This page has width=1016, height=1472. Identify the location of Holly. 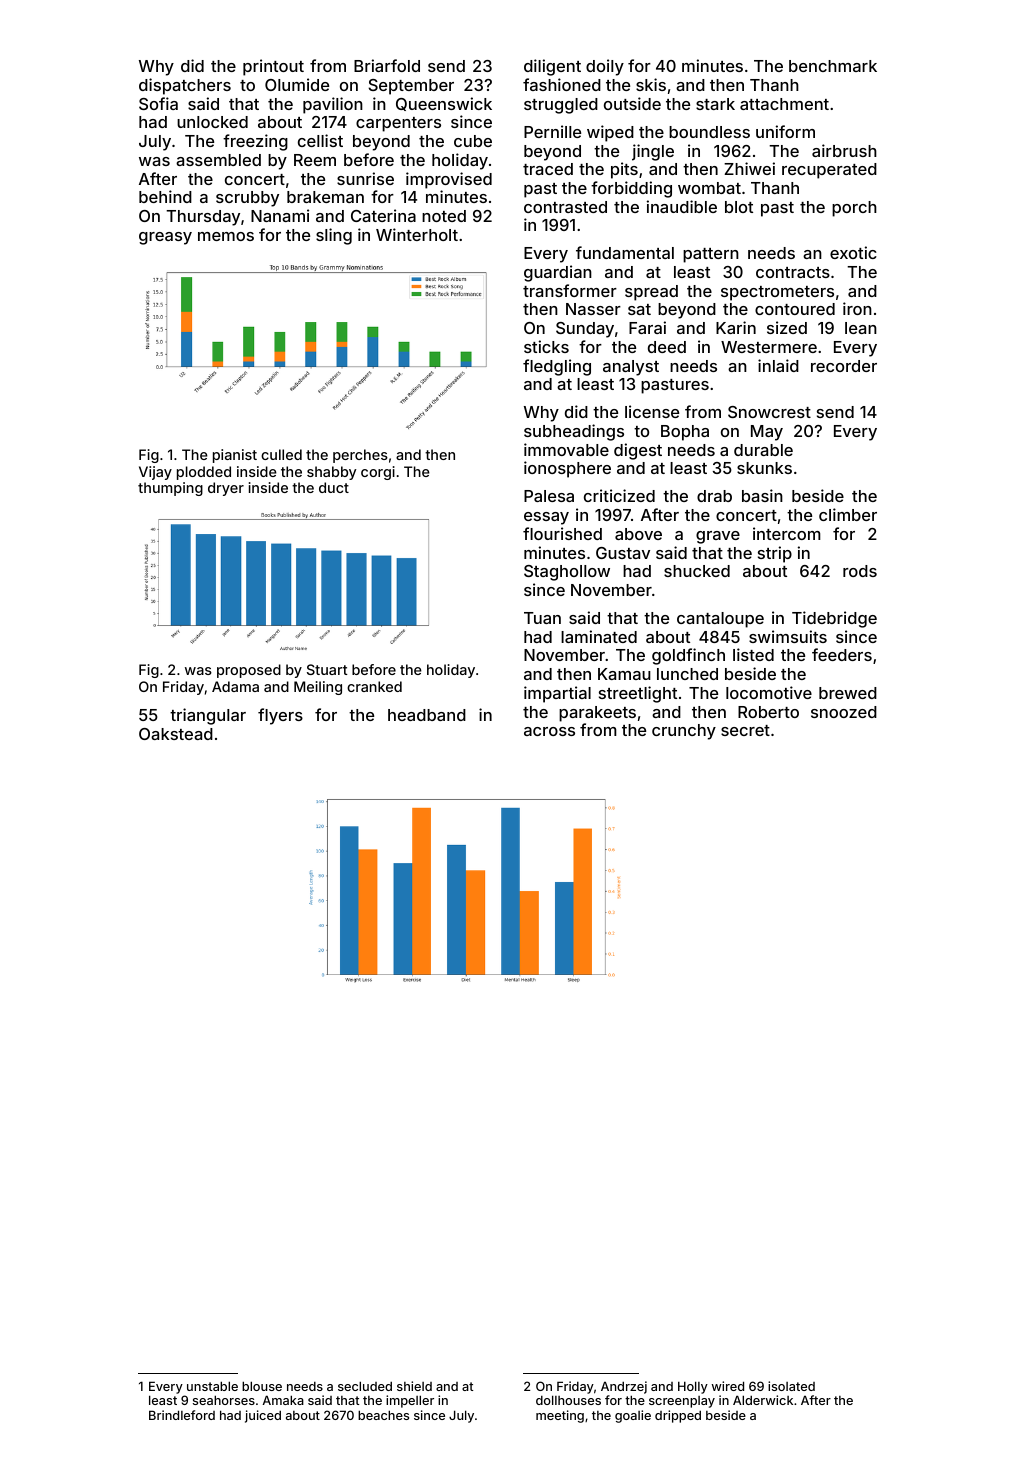
(693, 1387).
